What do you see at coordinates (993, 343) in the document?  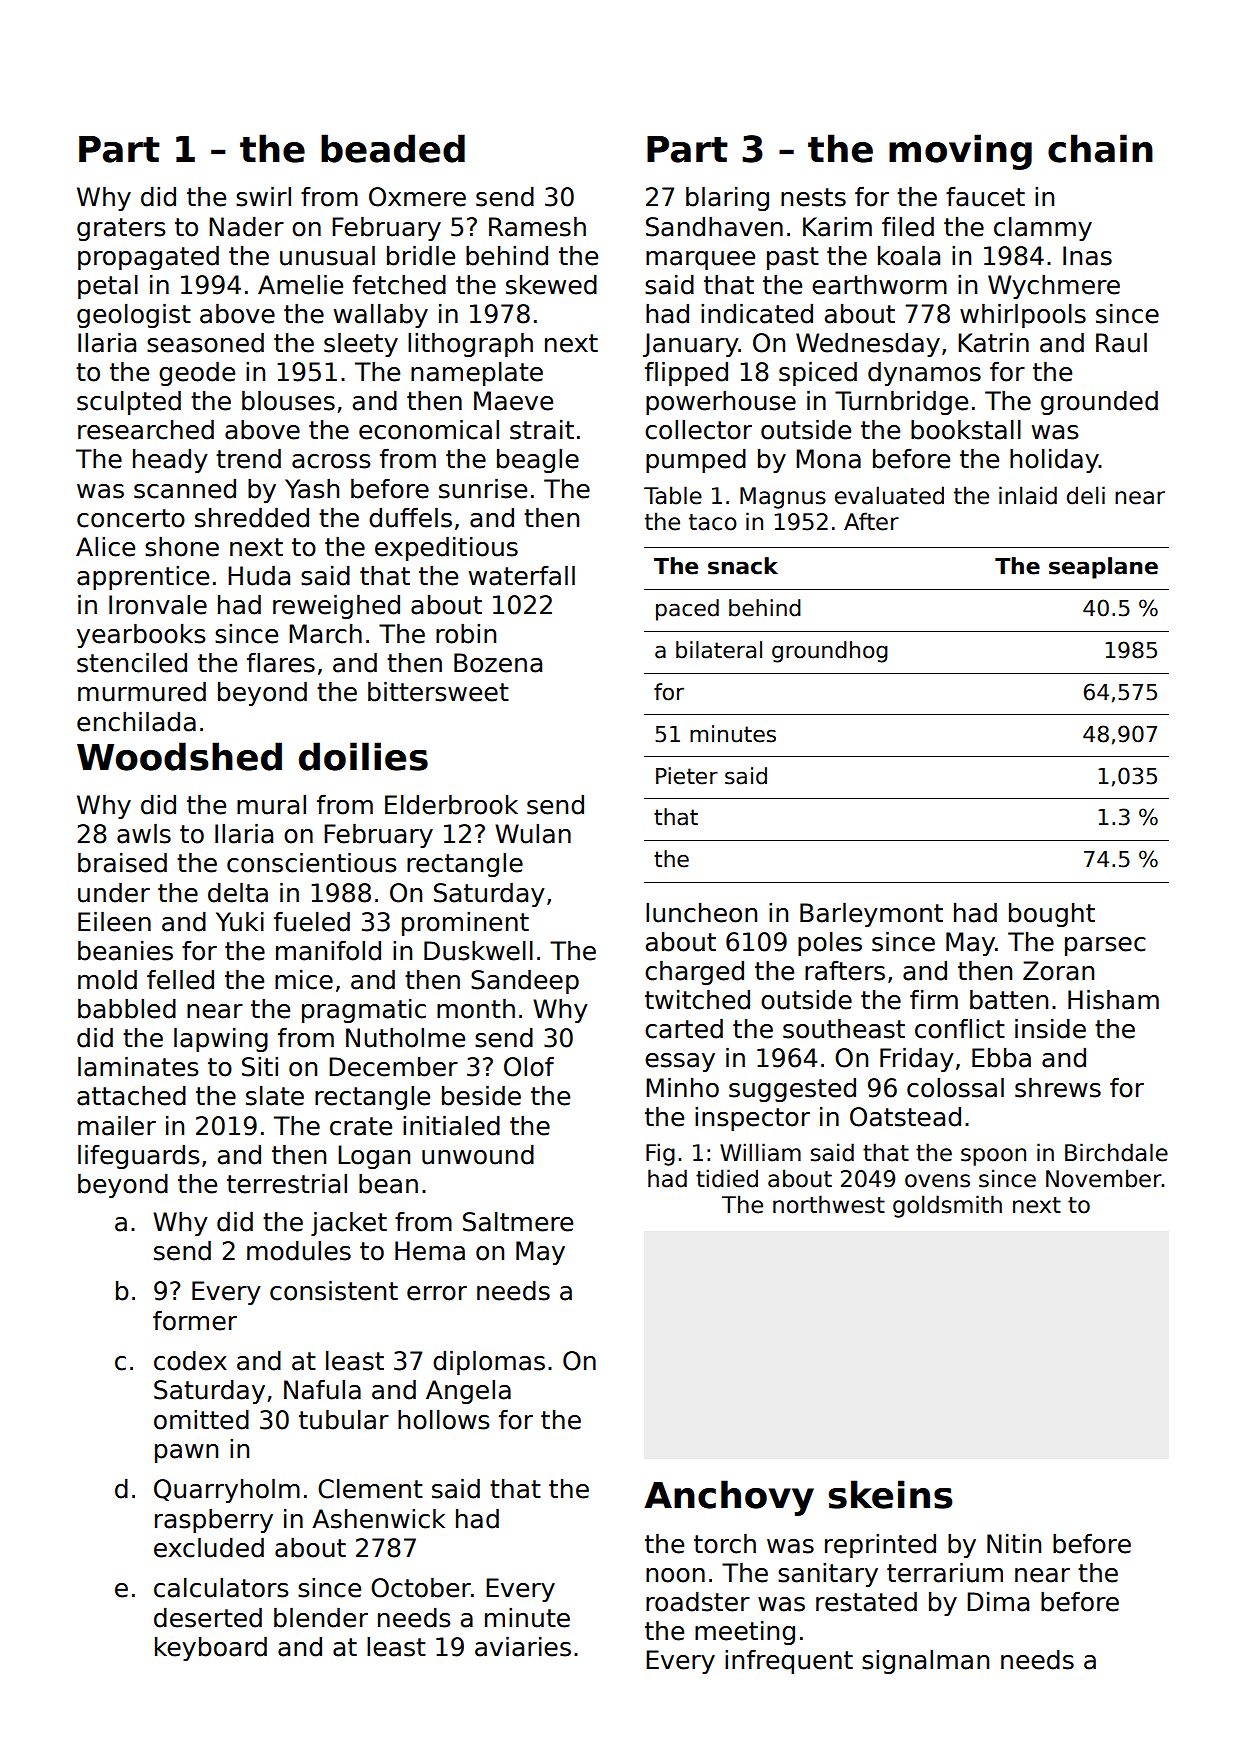 I see `Katrin` at bounding box center [993, 343].
